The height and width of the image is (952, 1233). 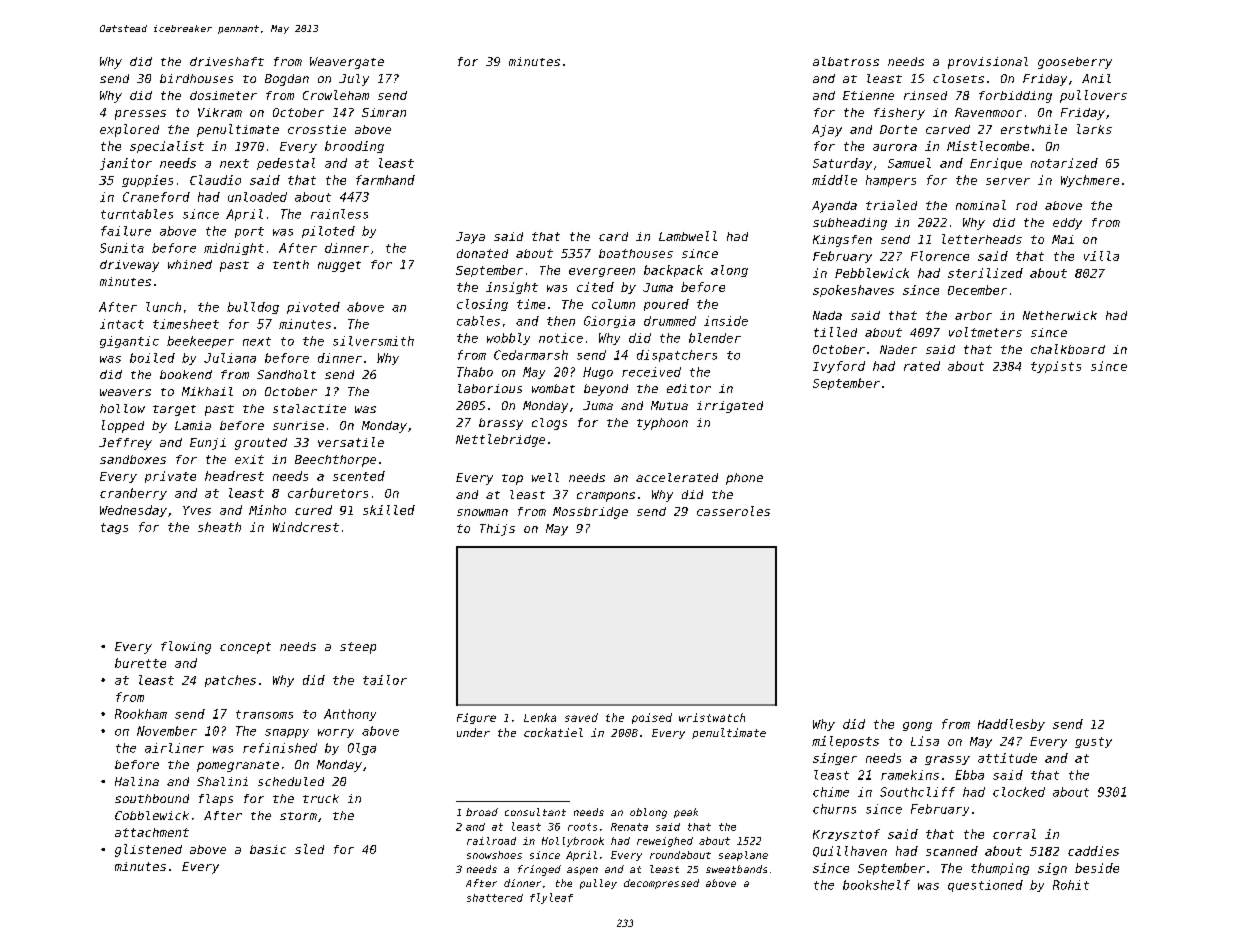 What do you see at coordinates (917, 726) in the image?
I see `gong` at bounding box center [917, 726].
